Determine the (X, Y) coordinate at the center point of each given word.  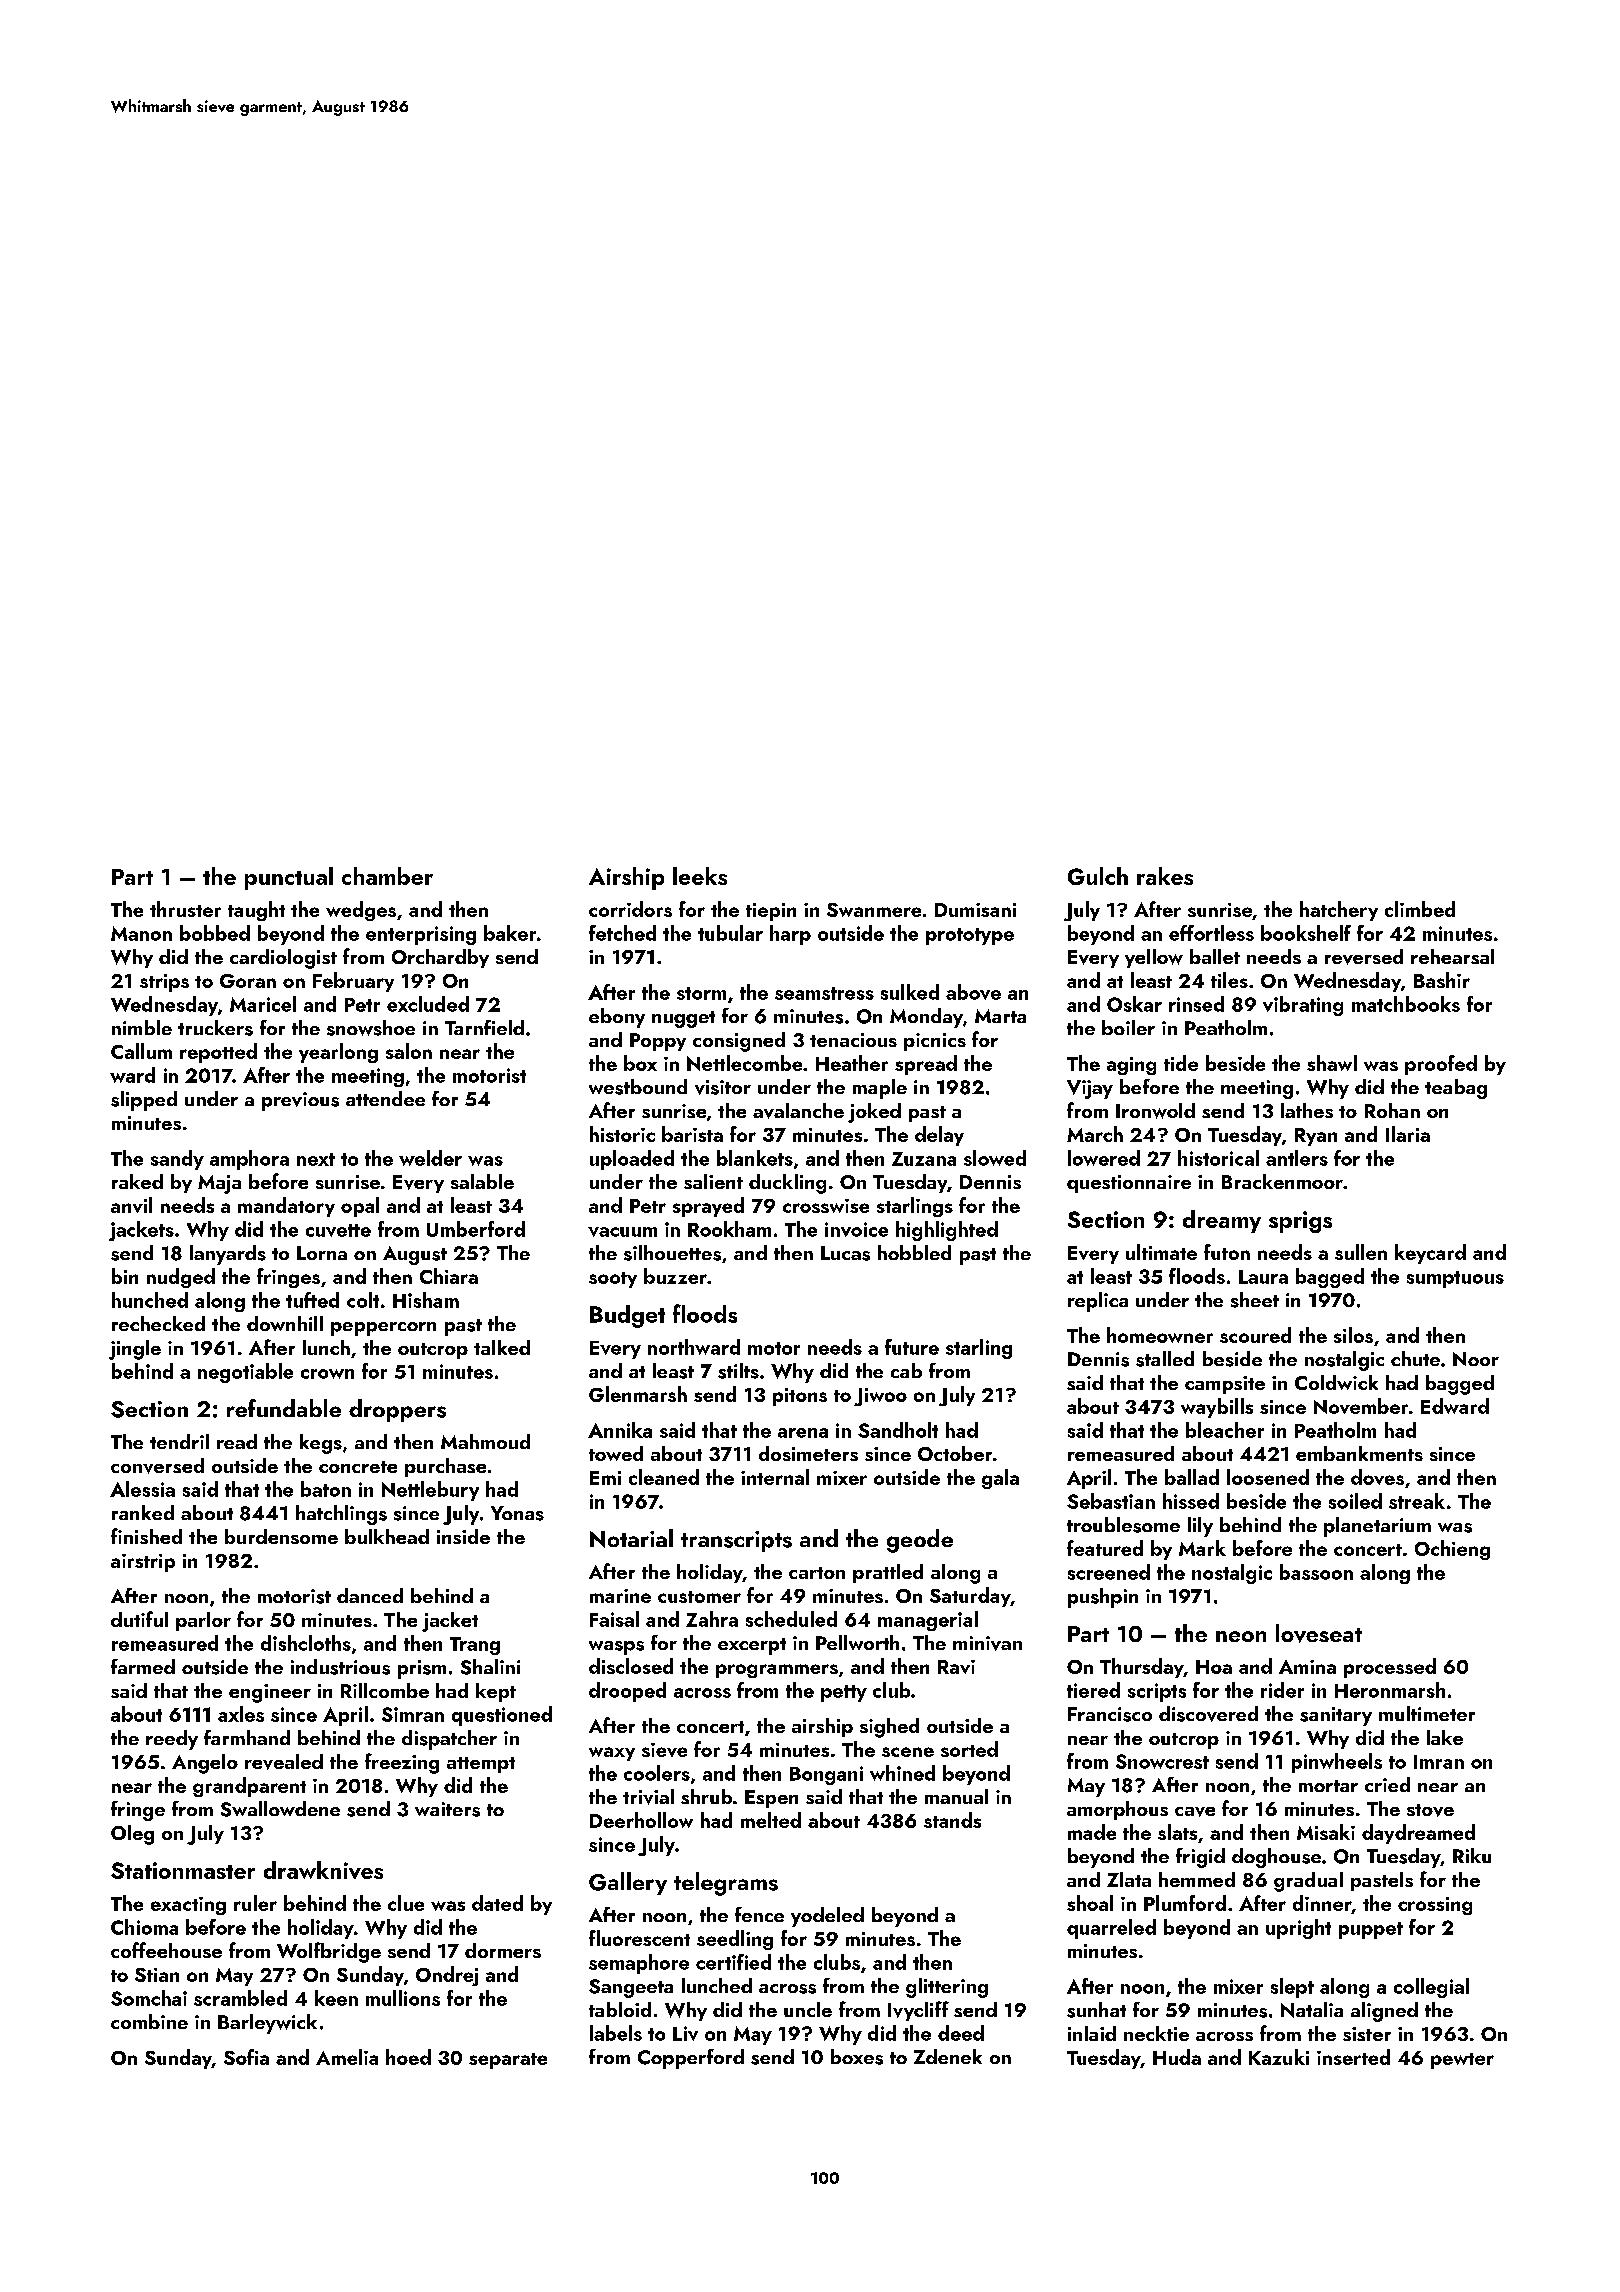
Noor (1476, 1359)
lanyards (228, 1255)
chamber (387, 876)
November (1361, 1406)
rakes (1165, 876)
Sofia (246, 2057)
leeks (700, 876)
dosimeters (808, 1453)
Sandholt (898, 1430)
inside (463, 1536)
